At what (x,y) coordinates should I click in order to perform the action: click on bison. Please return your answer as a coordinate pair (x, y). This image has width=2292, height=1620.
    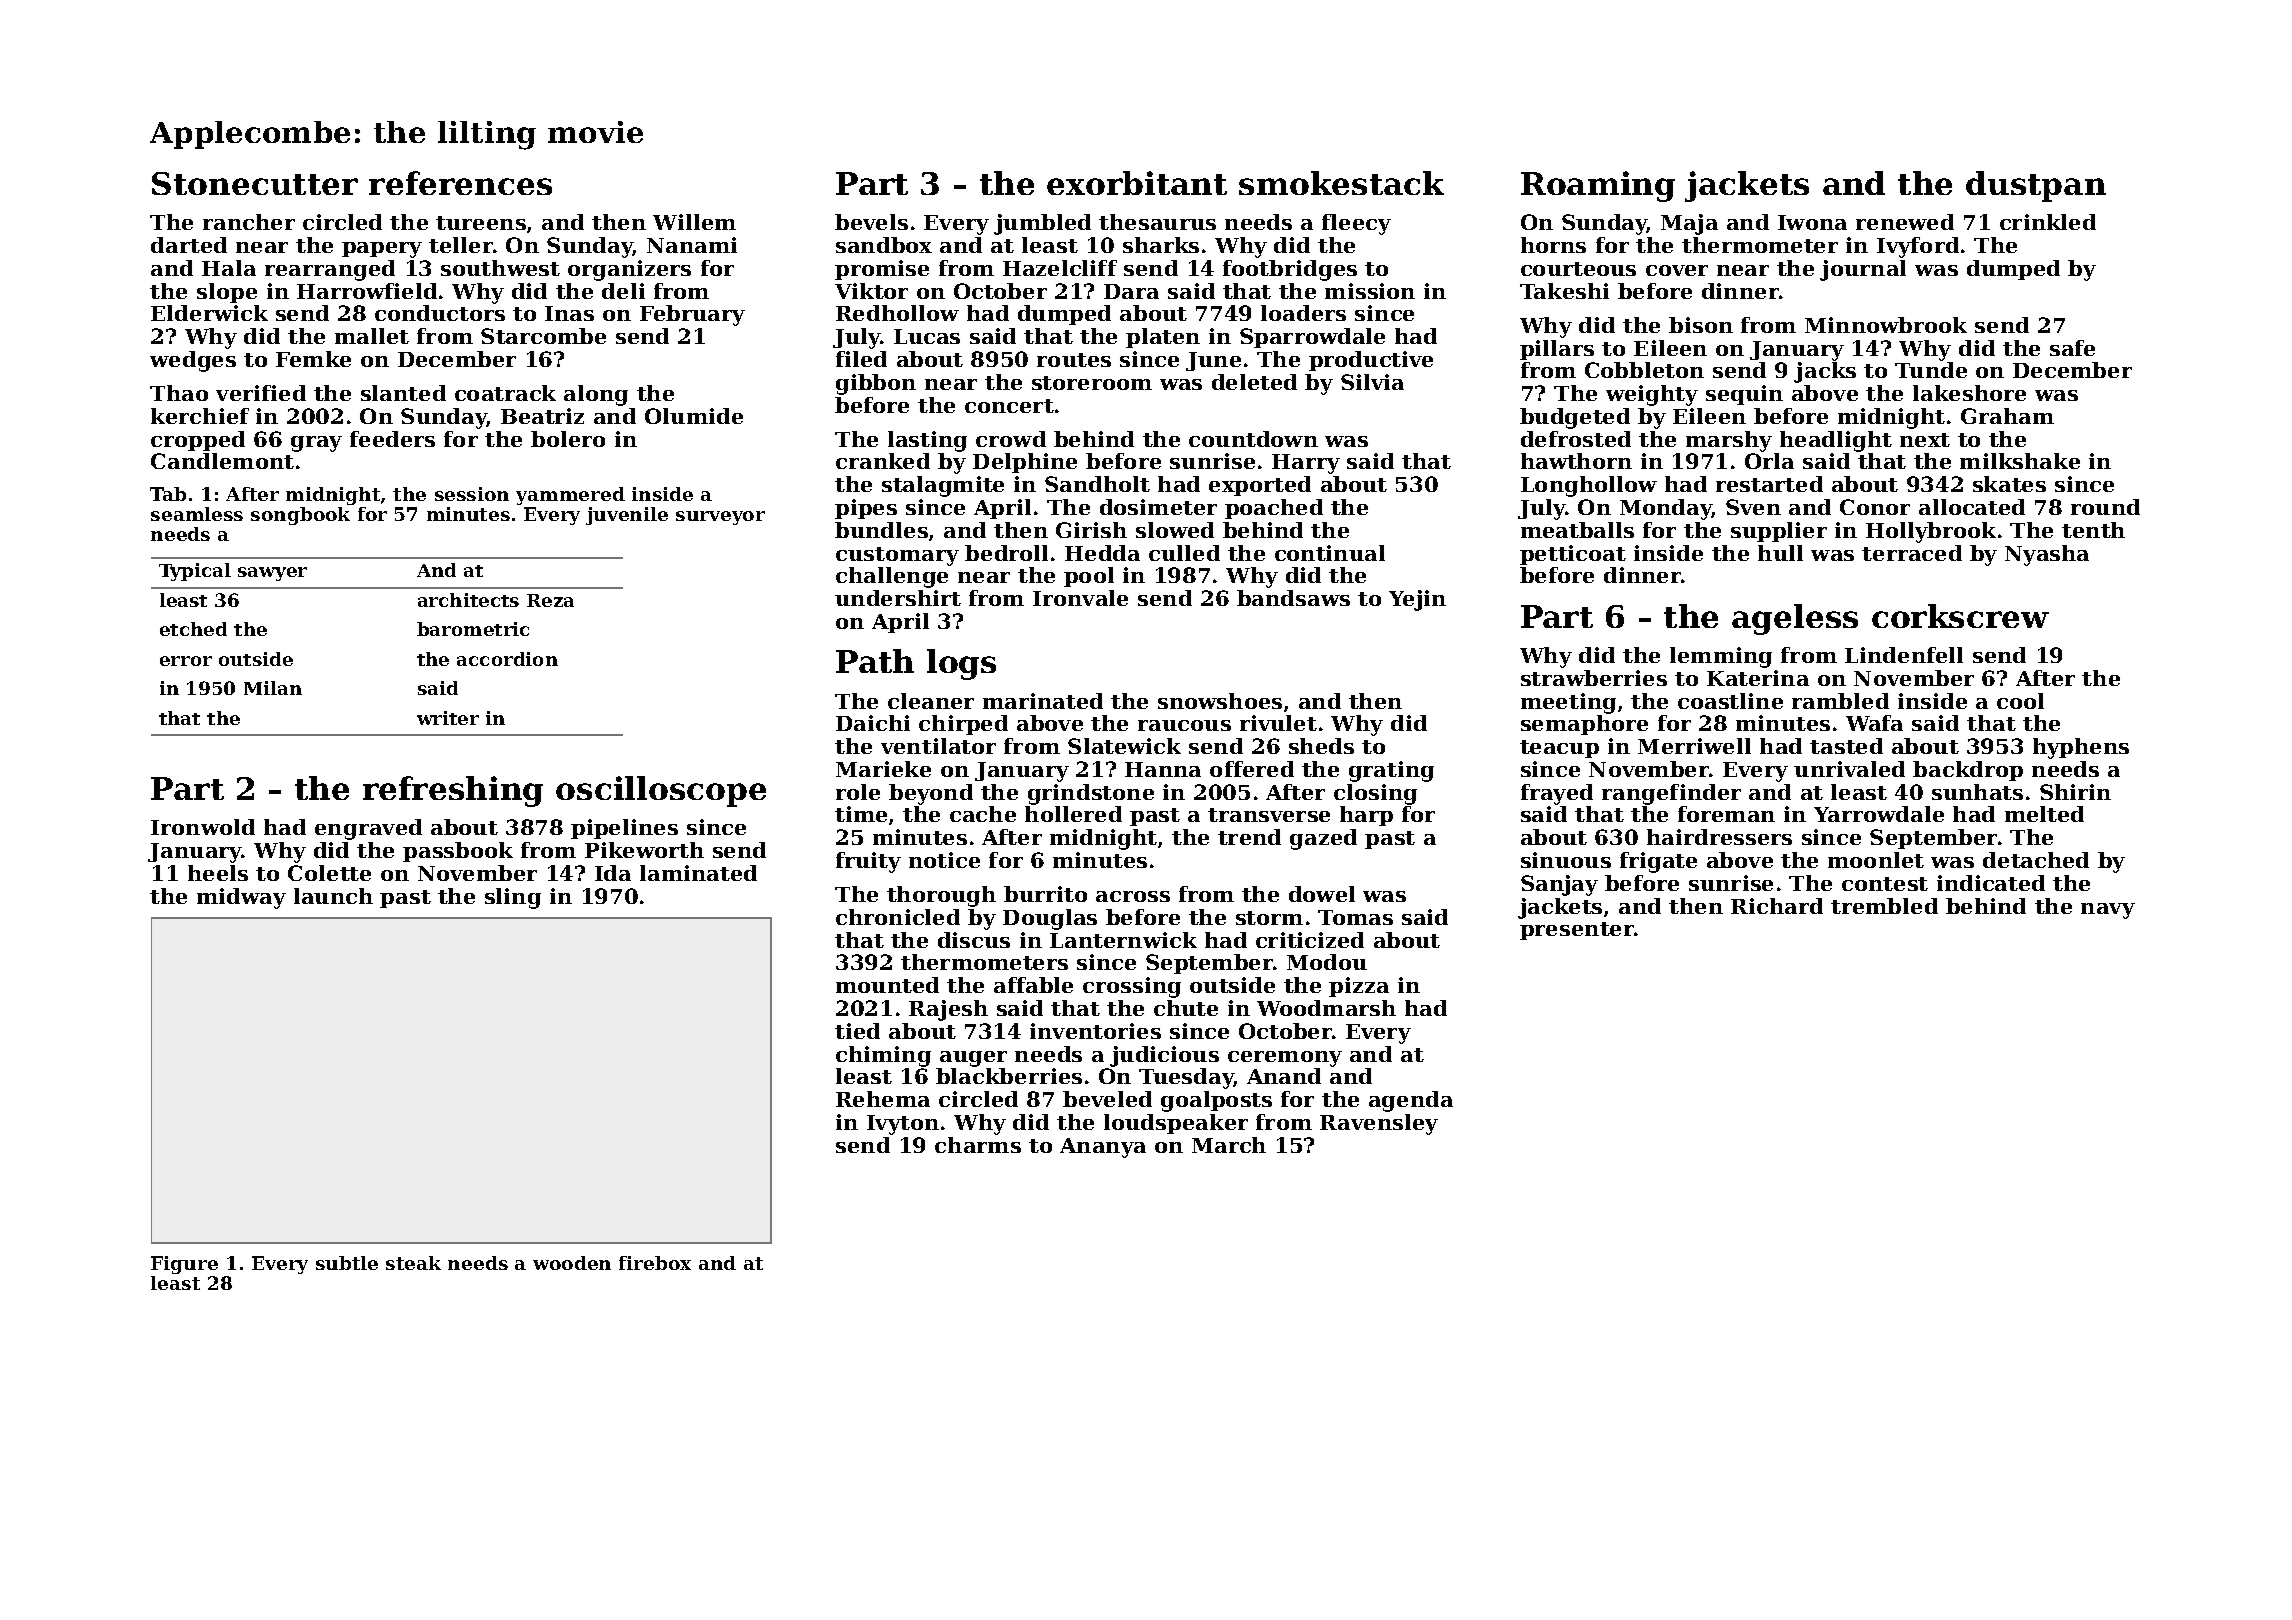
    Looking at the image, I should click on (1701, 325).
